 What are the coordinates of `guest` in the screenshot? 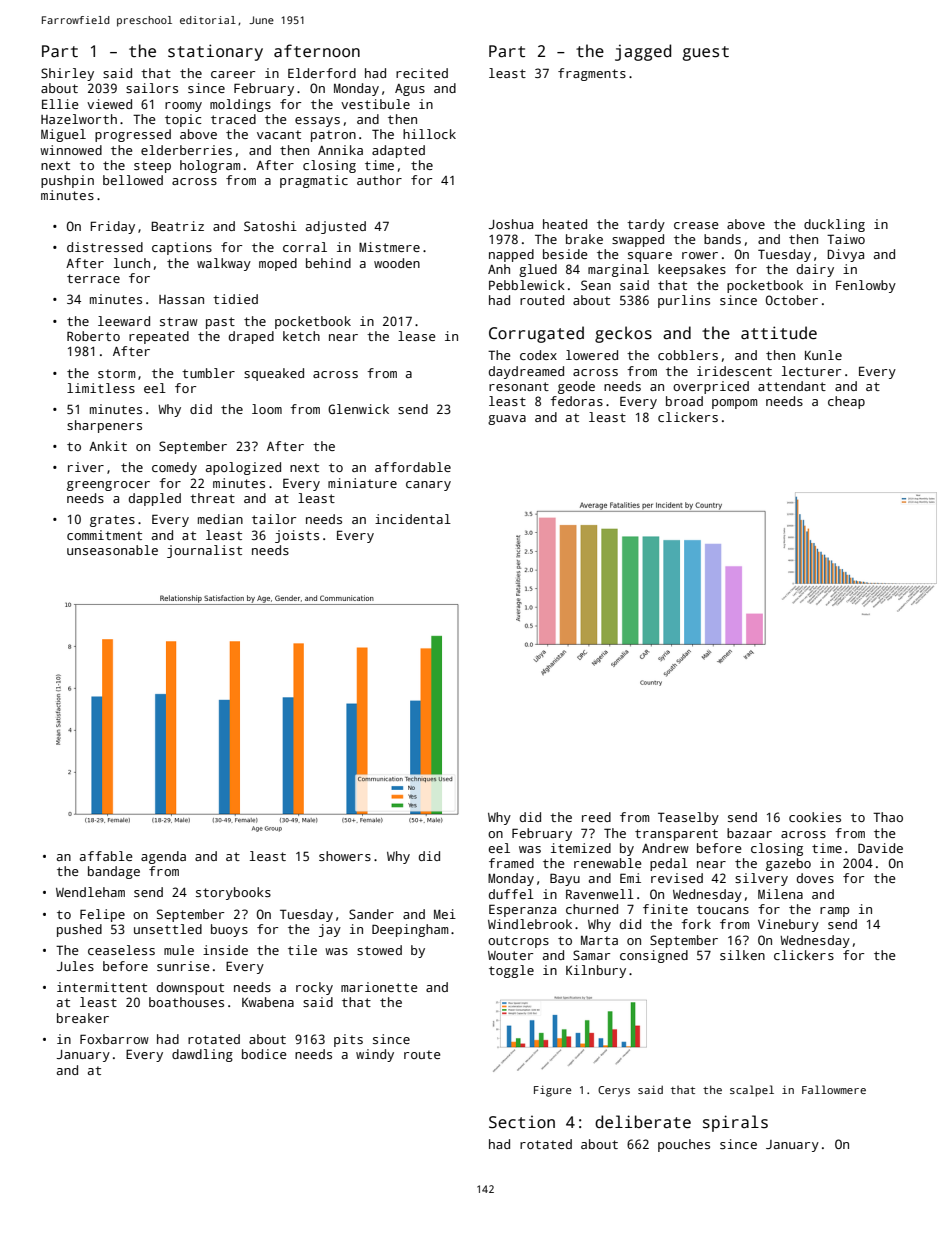 It's located at (705, 53).
